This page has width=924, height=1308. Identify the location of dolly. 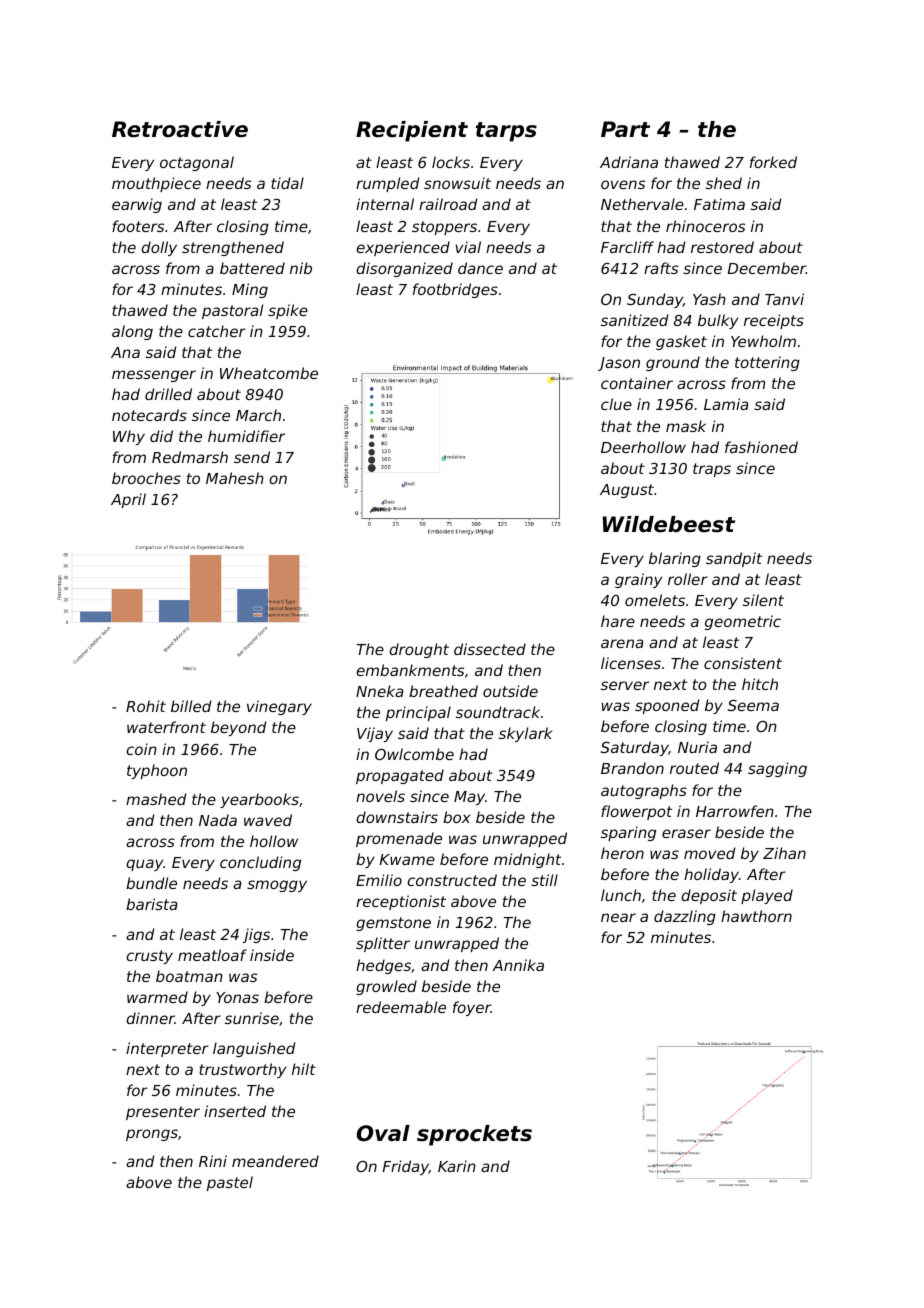
(159, 248).
